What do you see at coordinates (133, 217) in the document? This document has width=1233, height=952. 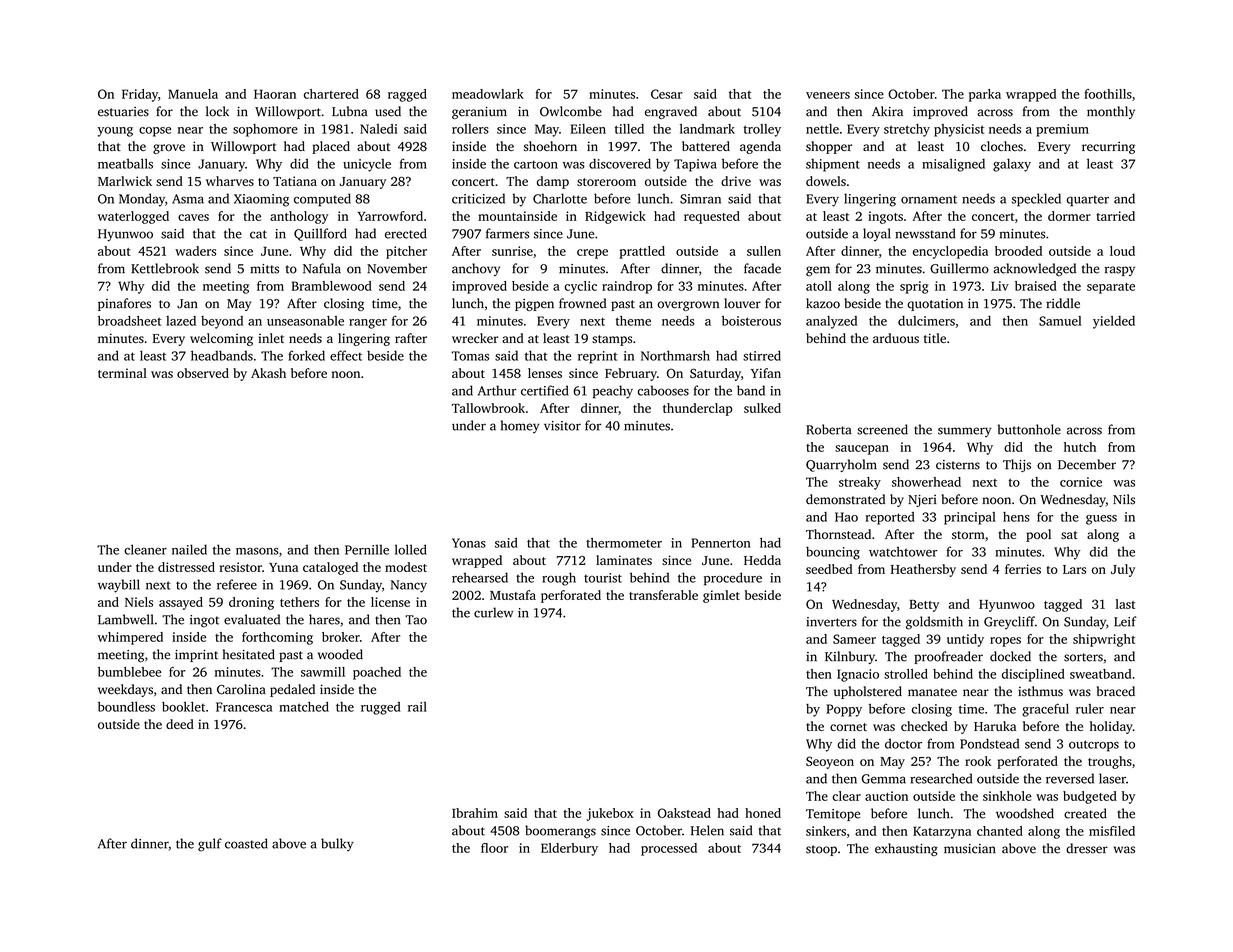 I see `waterlogged` at bounding box center [133, 217].
